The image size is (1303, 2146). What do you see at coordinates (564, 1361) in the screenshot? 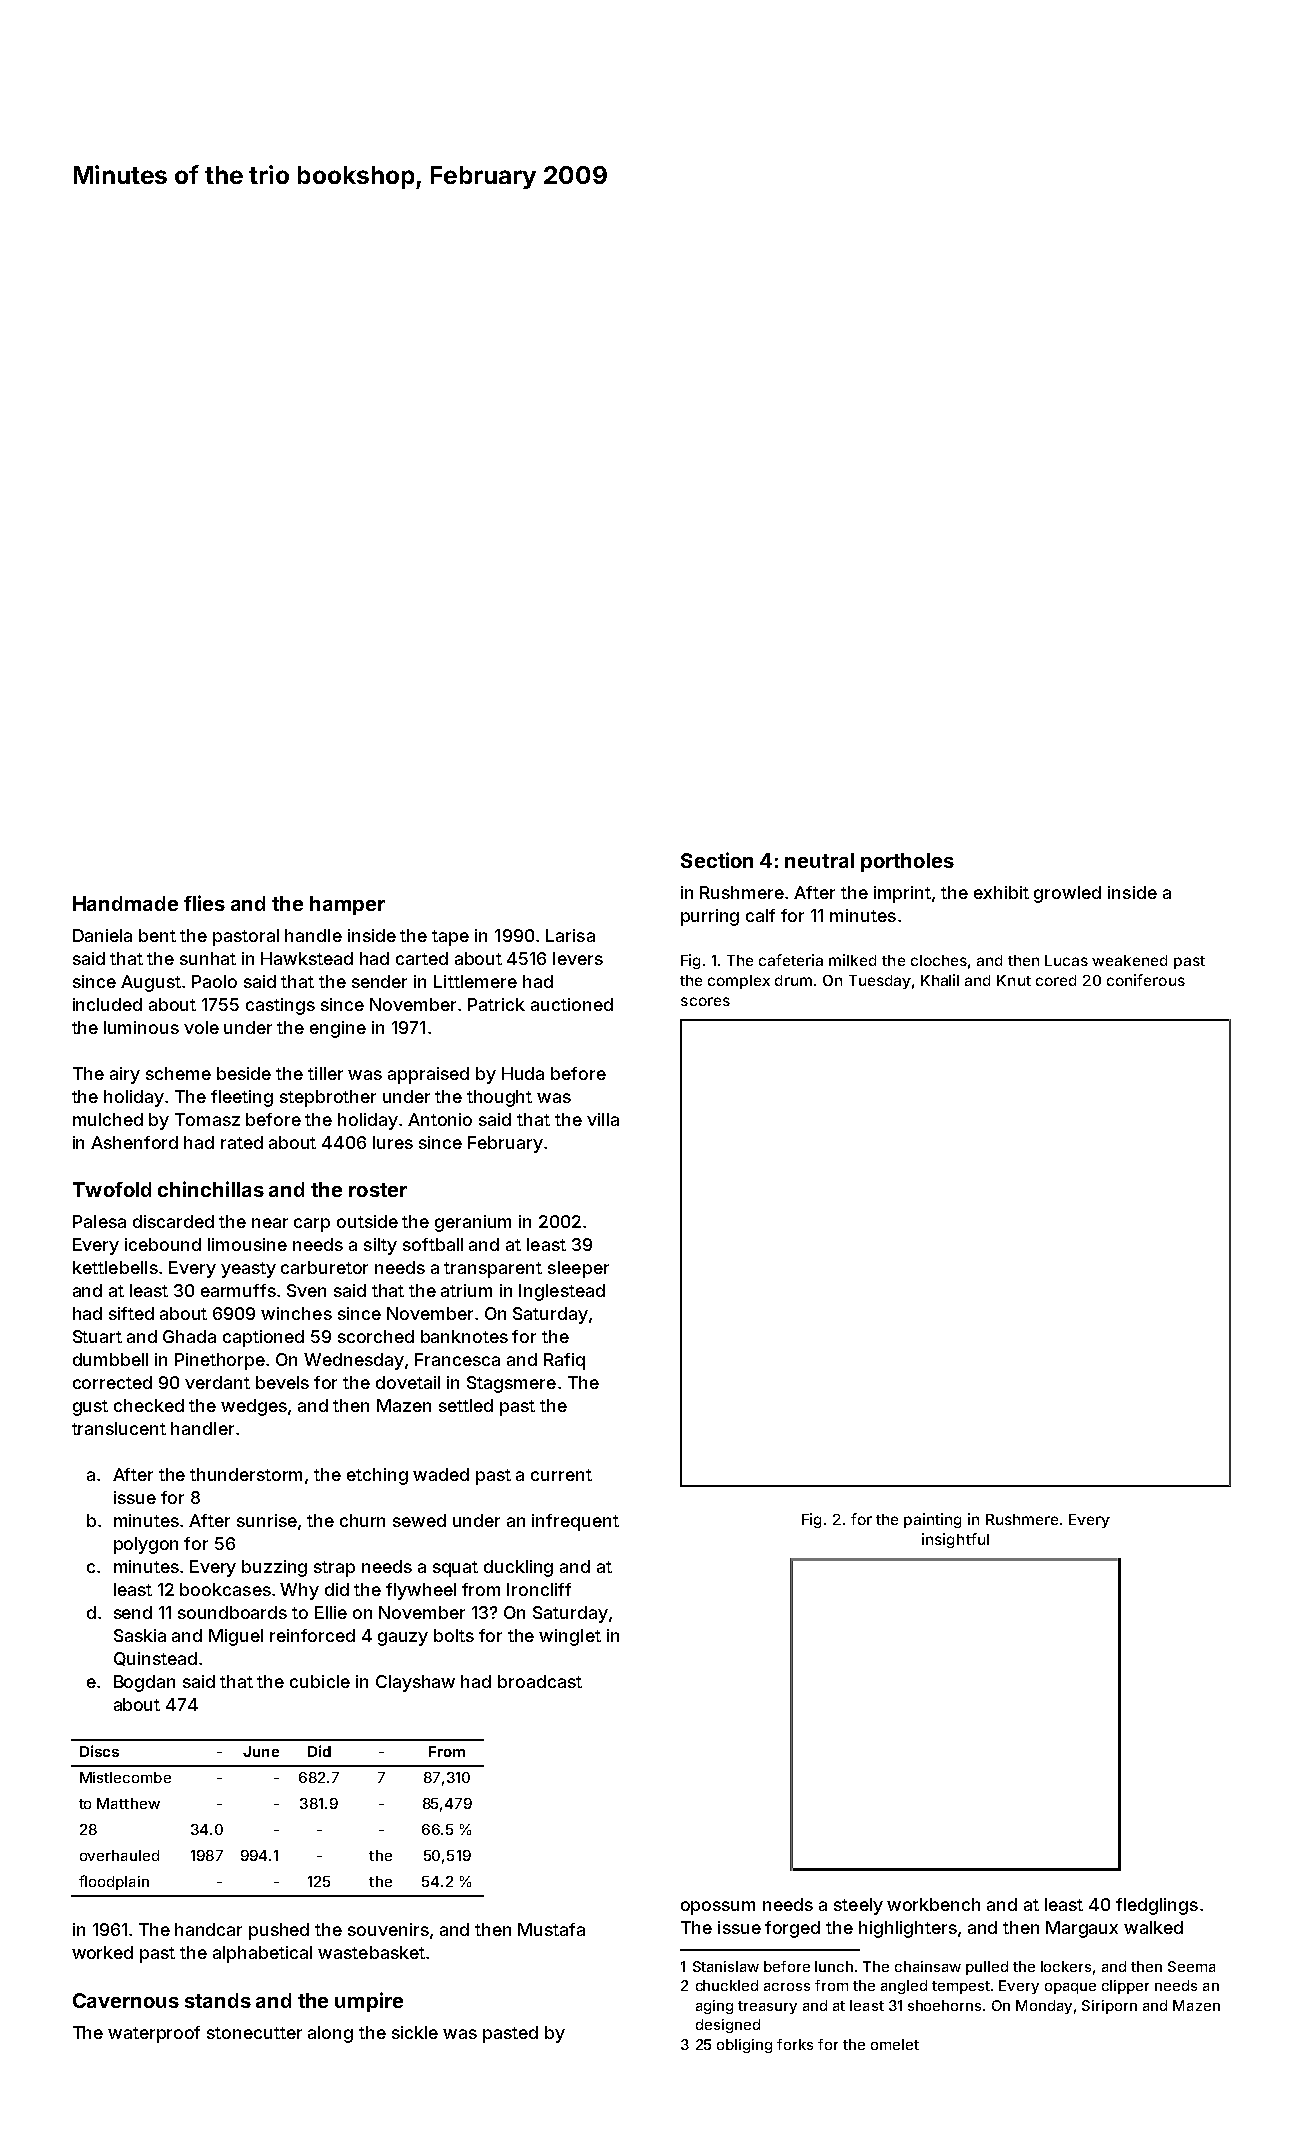
I see `Rafiq` at bounding box center [564, 1361].
